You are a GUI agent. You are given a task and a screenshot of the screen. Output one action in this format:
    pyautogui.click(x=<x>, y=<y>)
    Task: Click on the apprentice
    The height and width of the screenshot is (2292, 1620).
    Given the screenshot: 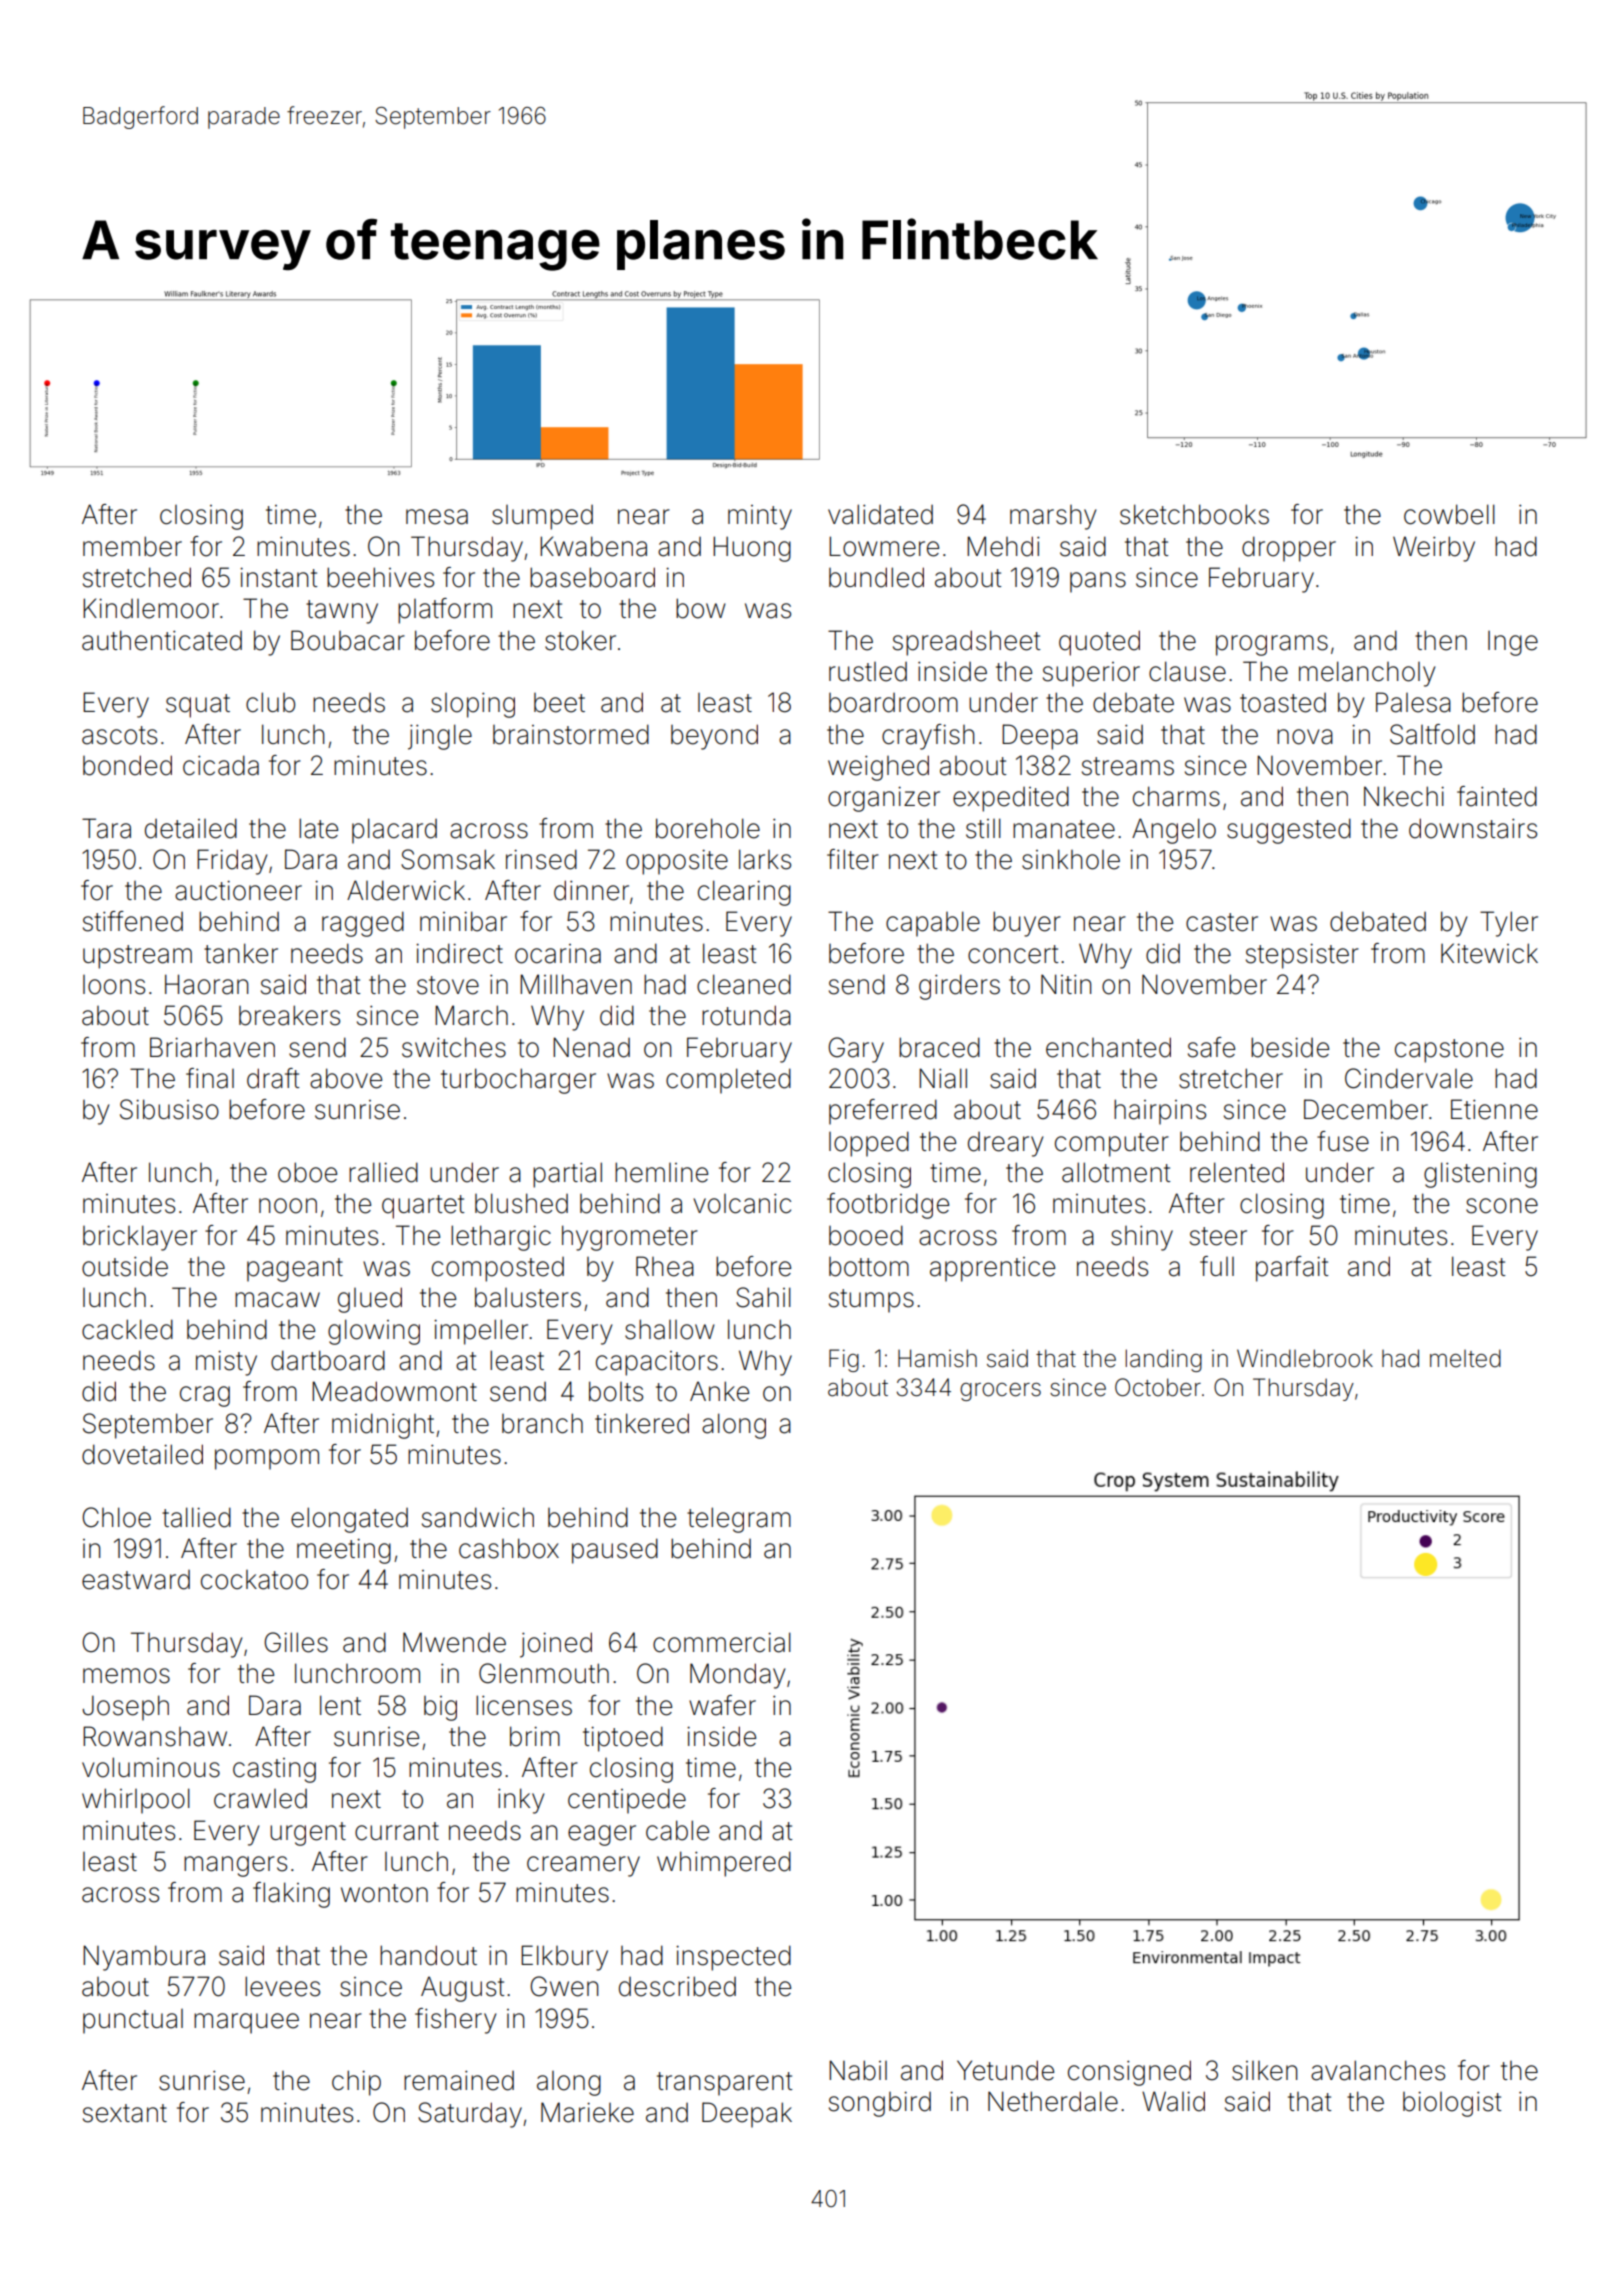 What is the action you would take?
    pyautogui.click(x=992, y=1269)
